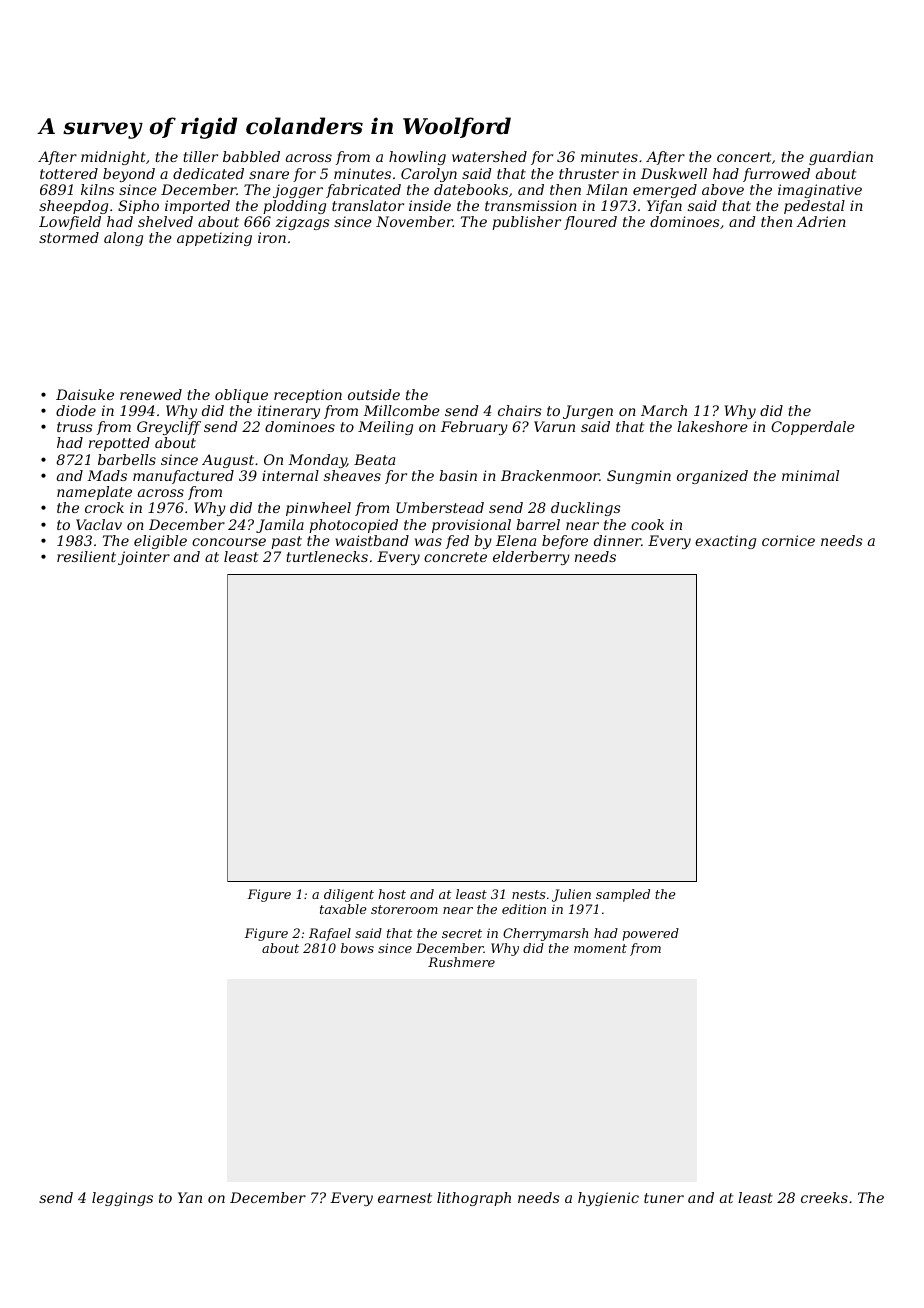  Describe the element at coordinates (824, 1197) in the screenshot. I see `creeks` at that location.
